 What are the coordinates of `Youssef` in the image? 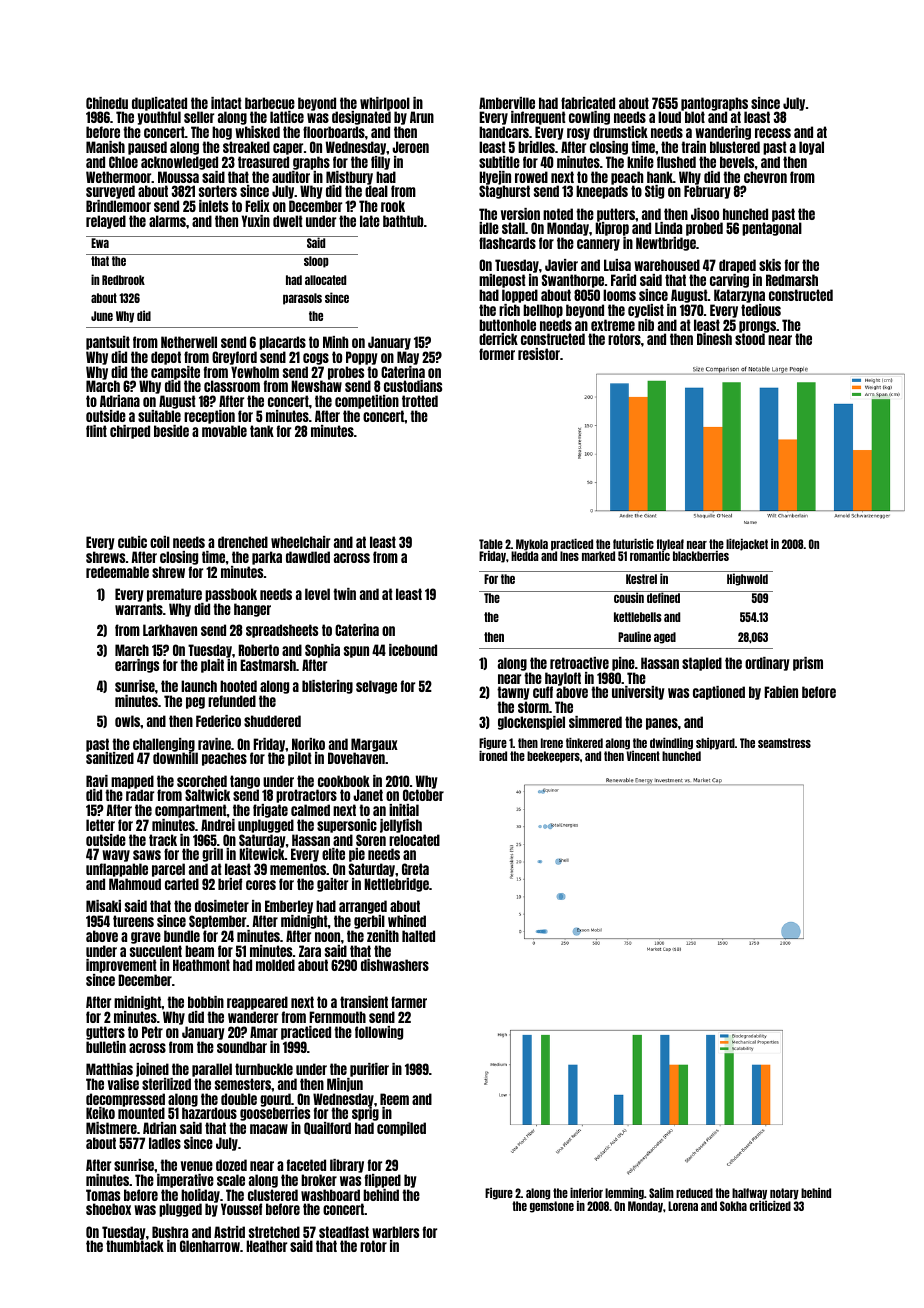 It's located at (241, 1209).
